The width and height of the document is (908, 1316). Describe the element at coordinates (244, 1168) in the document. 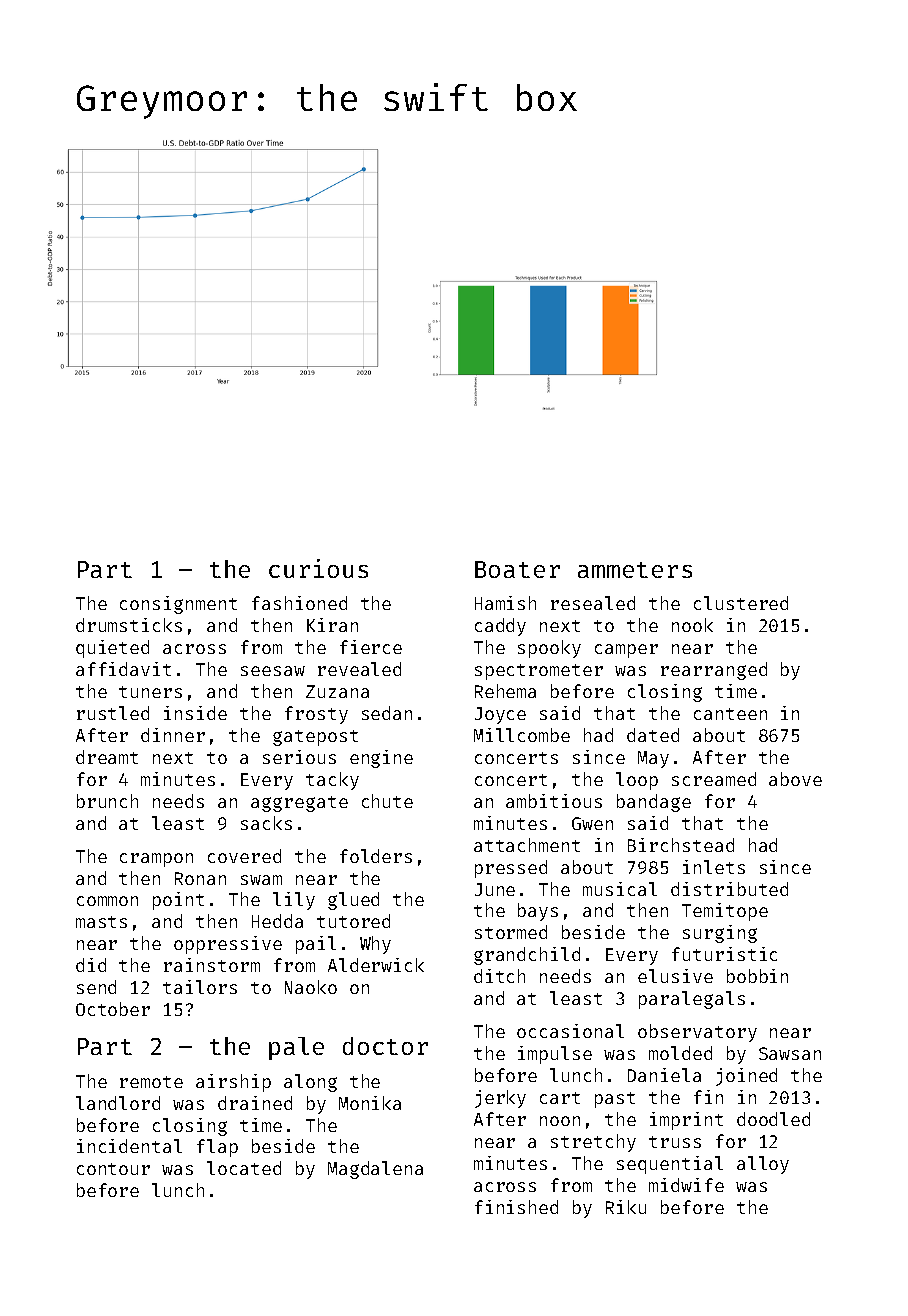

I see `located` at that location.
